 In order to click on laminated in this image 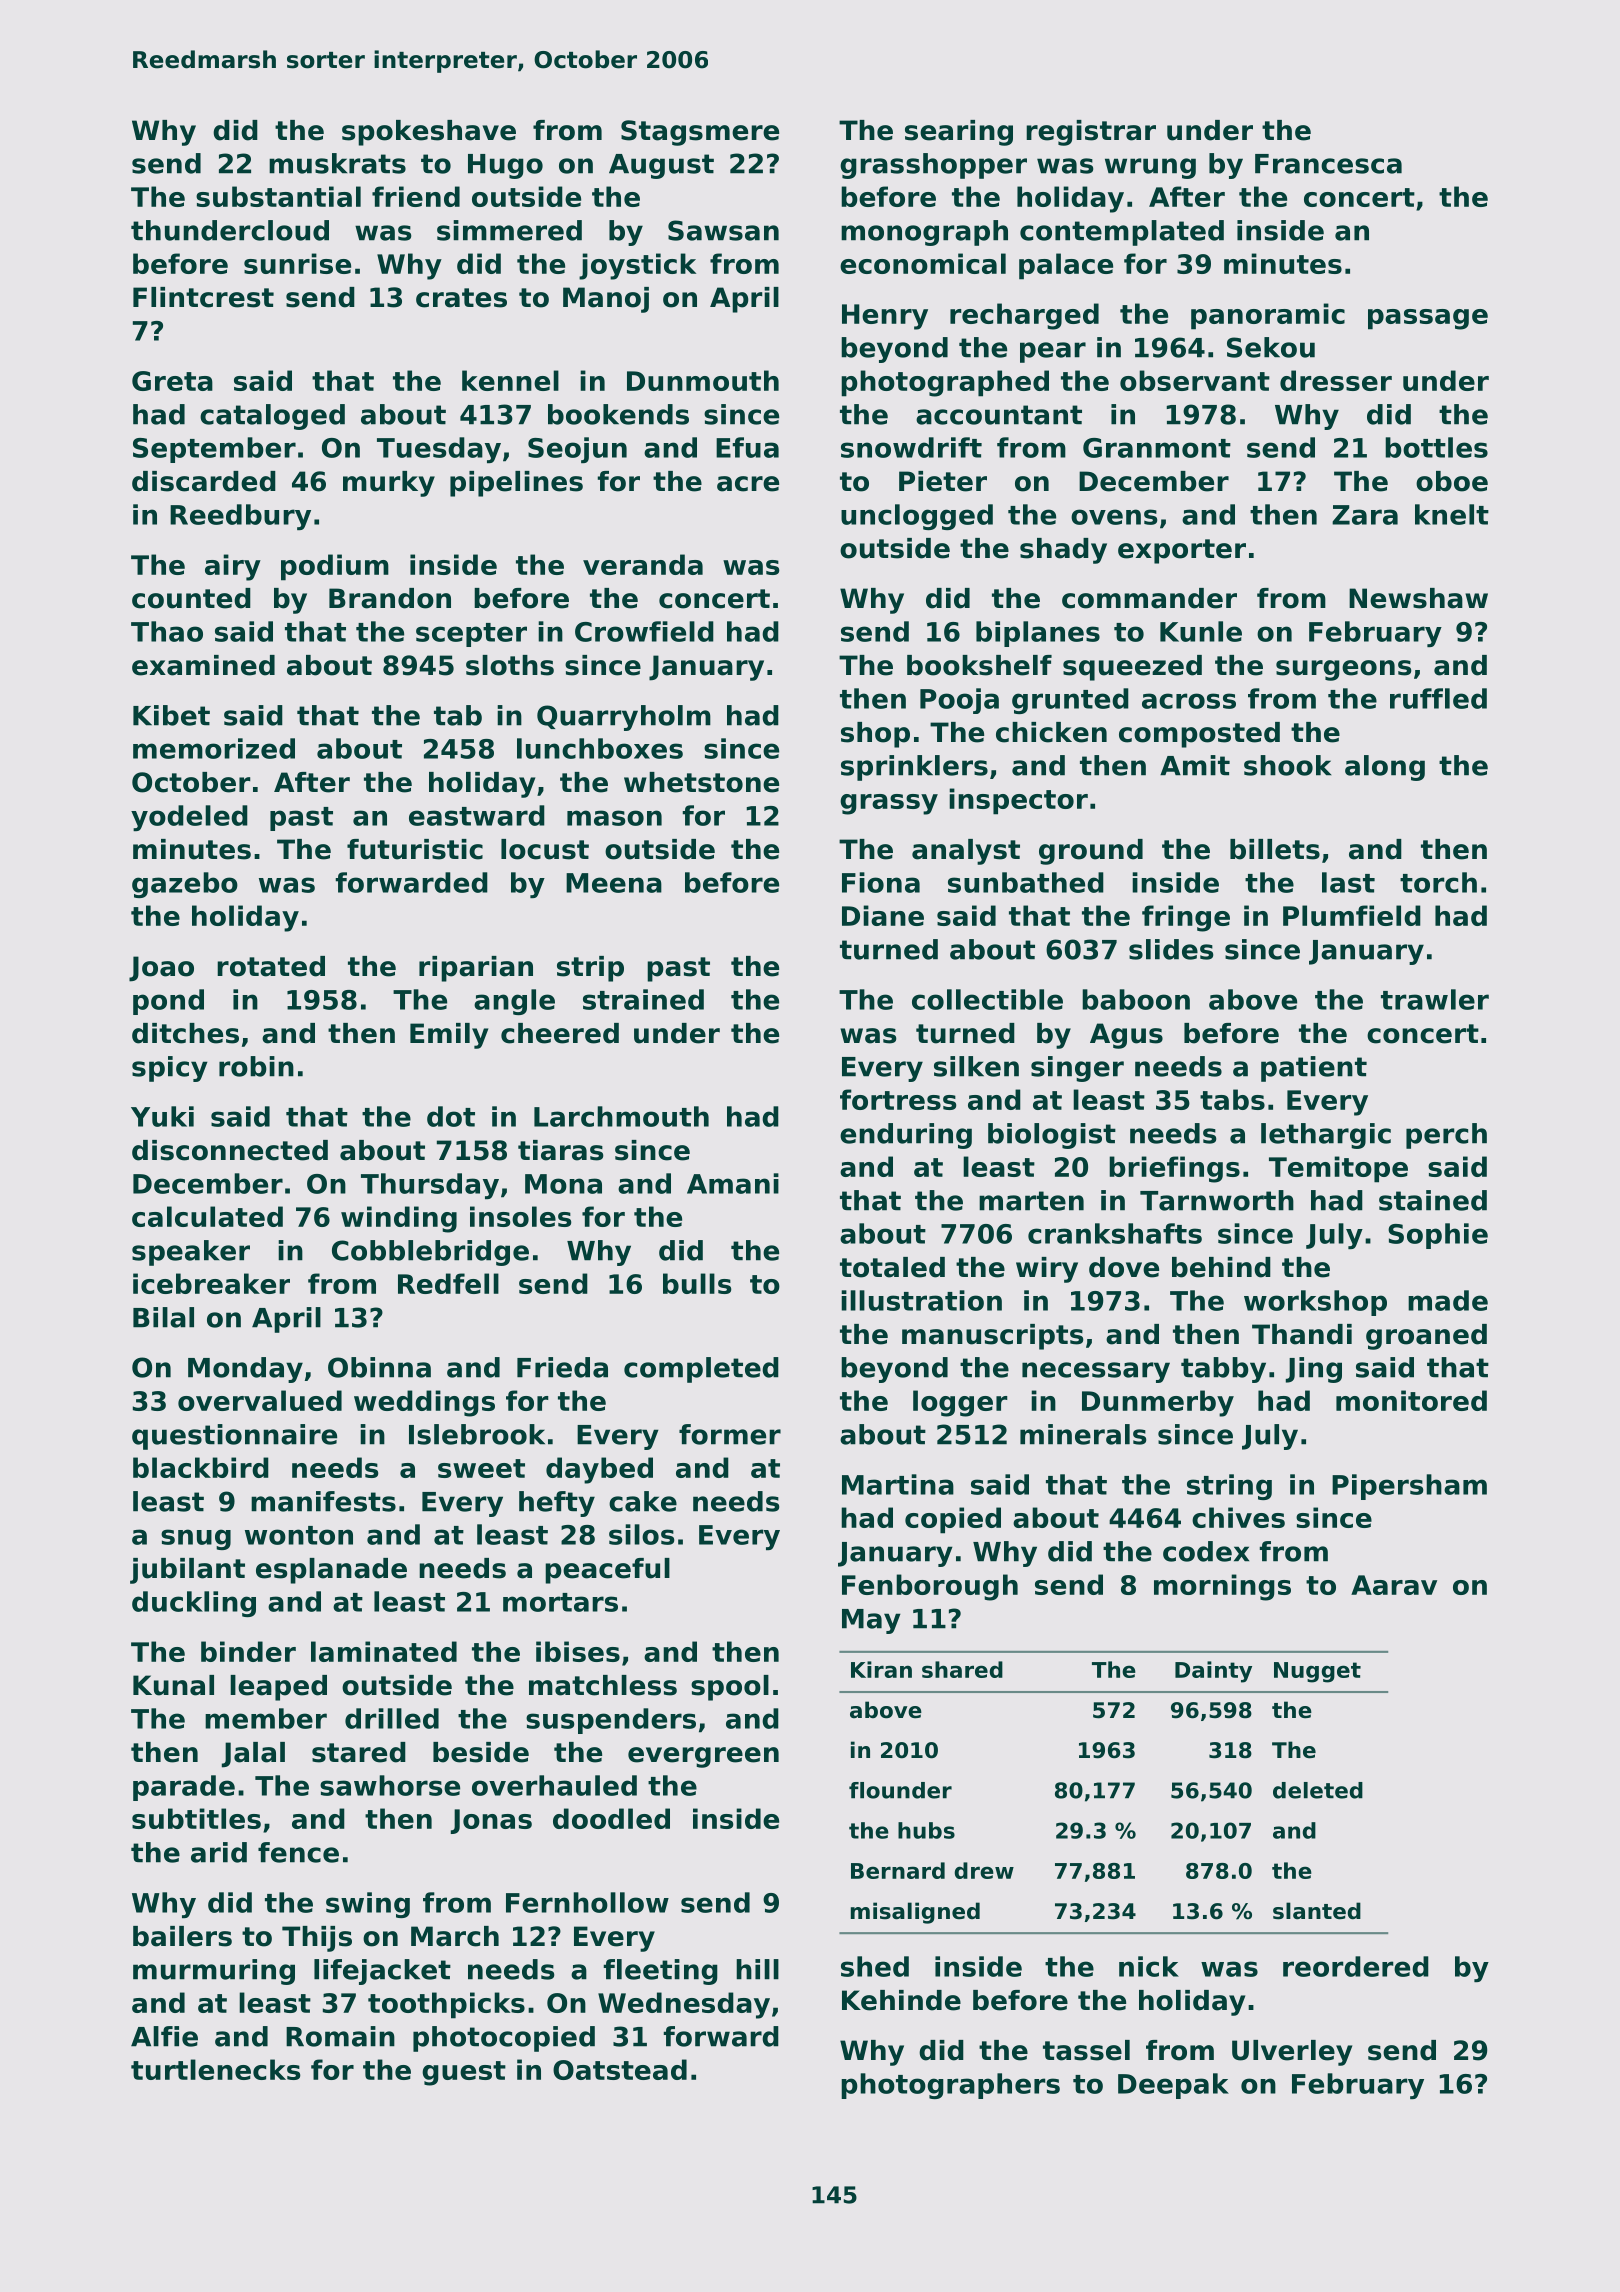, I will do `click(384, 1651)`.
